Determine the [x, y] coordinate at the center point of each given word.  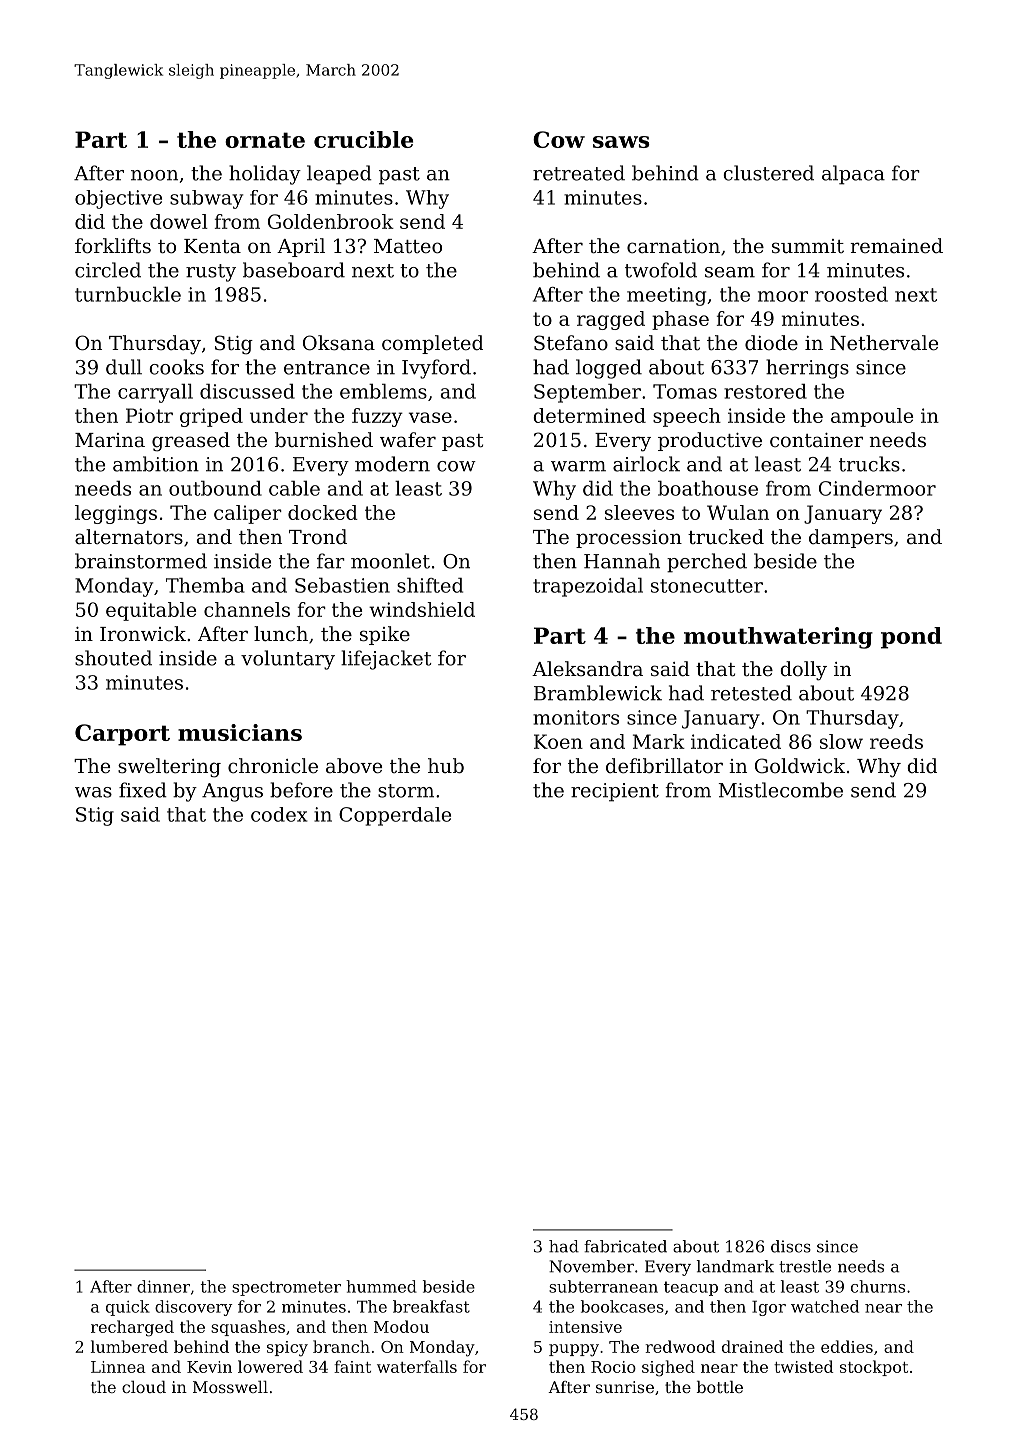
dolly [803, 671]
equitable [151, 611]
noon [154, 175]
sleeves [639, 512]
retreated [579, 173]
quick [128, 1308]
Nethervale [884, 343]
